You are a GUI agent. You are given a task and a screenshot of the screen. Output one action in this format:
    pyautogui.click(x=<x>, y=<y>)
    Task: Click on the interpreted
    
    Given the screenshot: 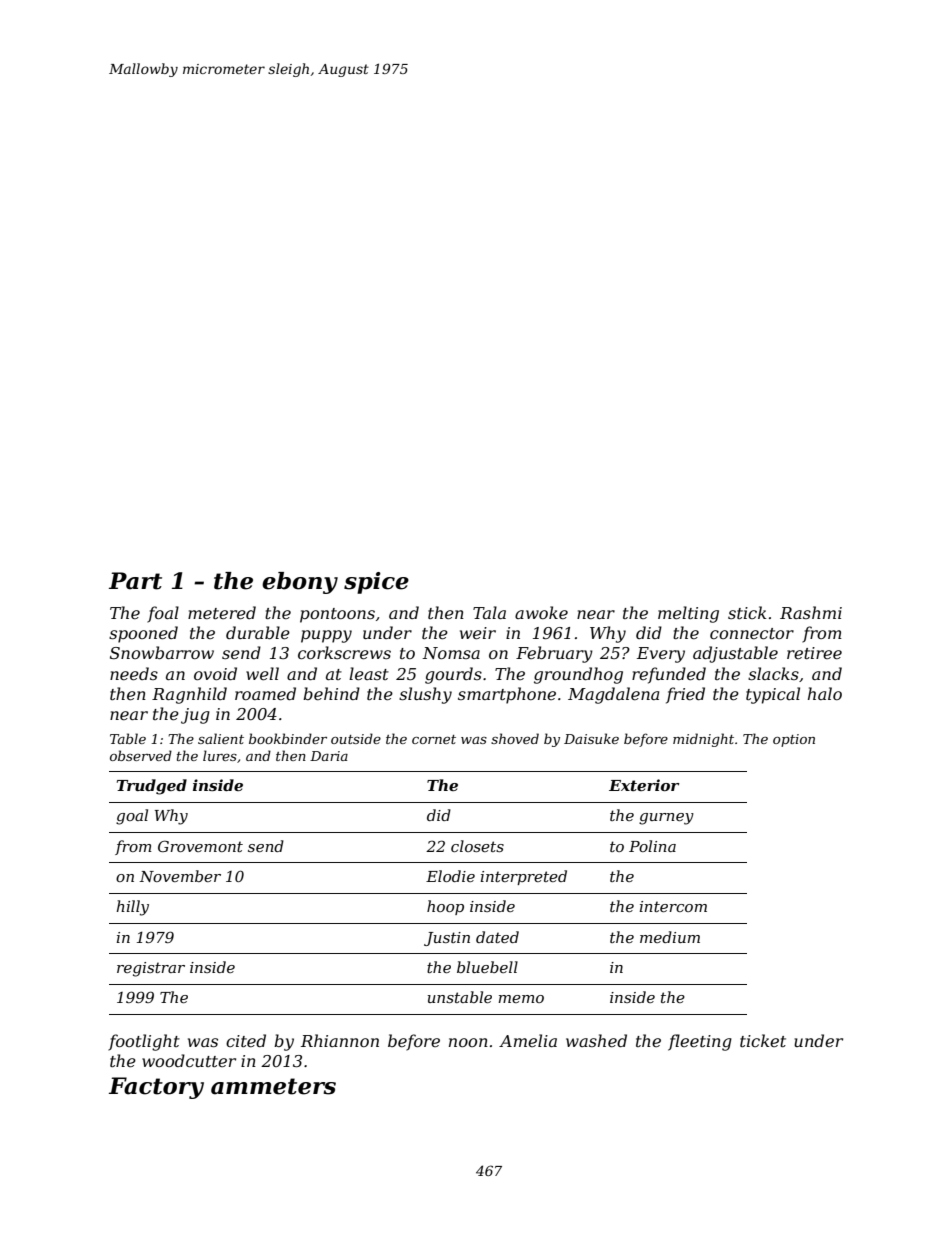 What is the action you would take?
    pyautogui.click(x=524, y=877)
